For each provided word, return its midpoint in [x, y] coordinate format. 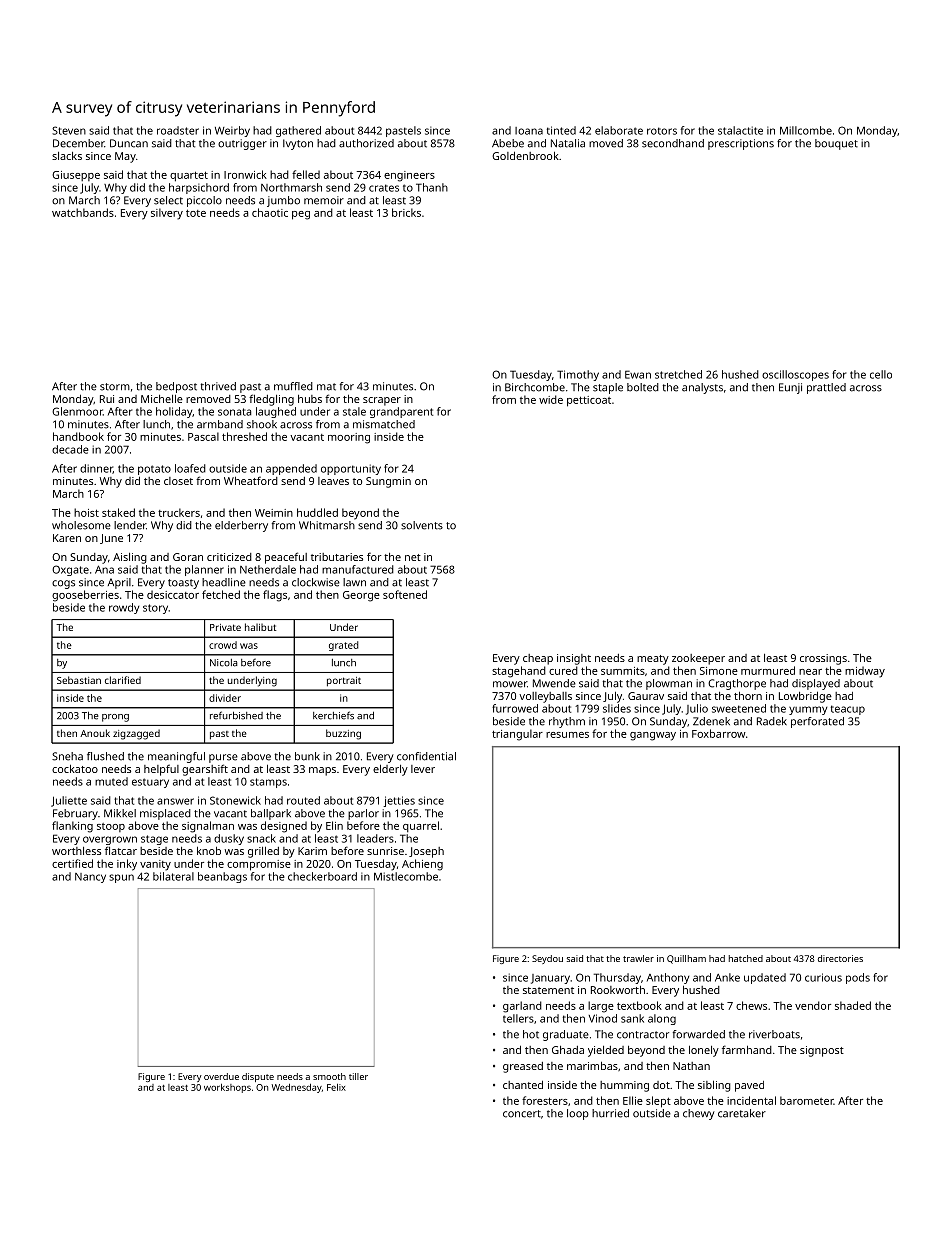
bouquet [836, 144]
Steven [69, 130]
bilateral [173, 876]
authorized [366, 143]
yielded [606, 1051]
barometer [807, 1100]
